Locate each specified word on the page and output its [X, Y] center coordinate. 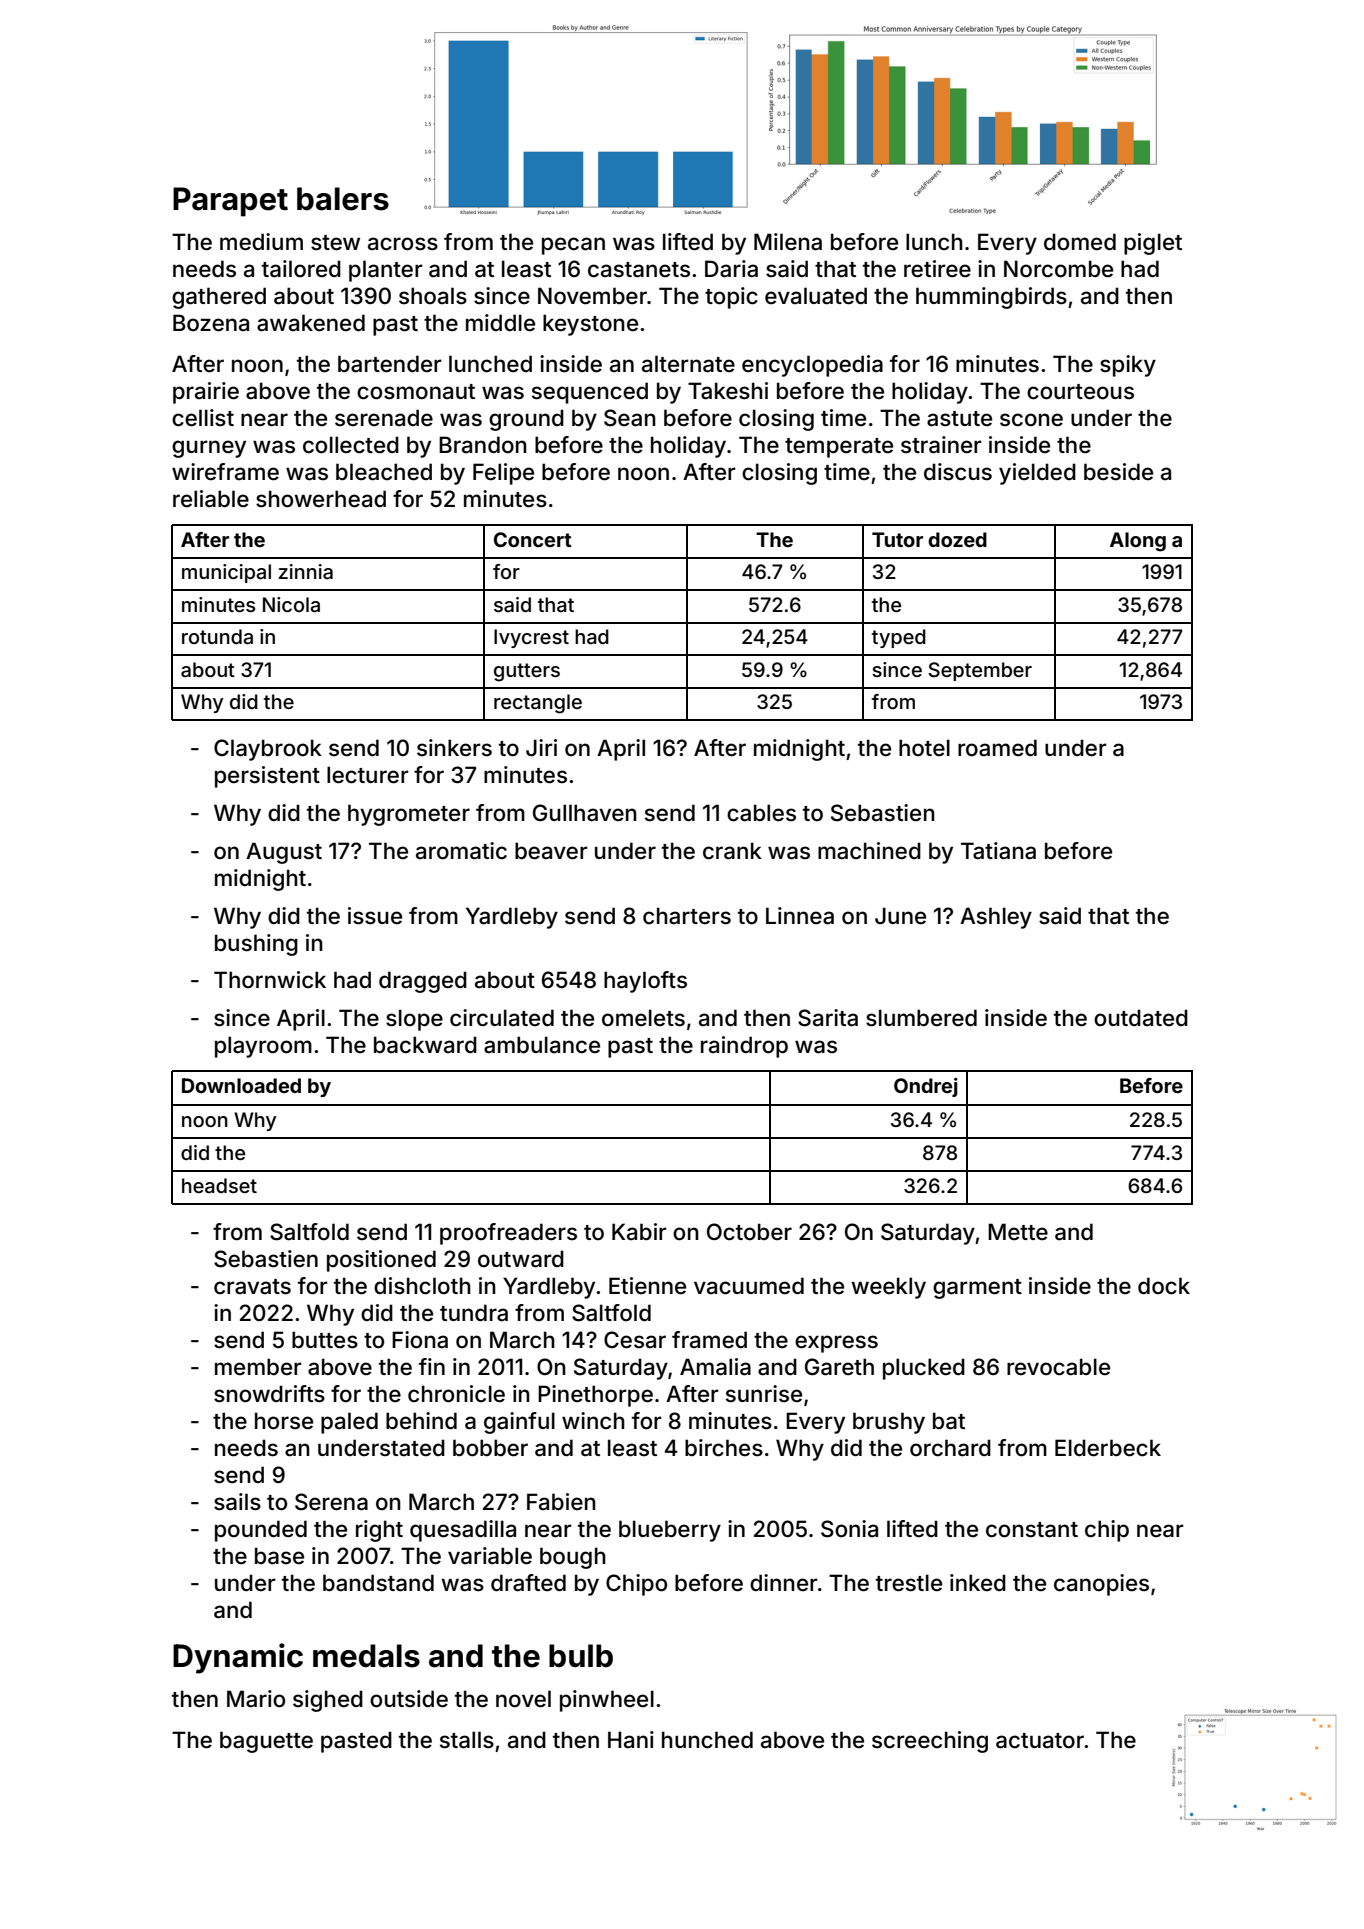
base [279, 1556]
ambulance [542, 1045]
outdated [1141, 1018]
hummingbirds [991, 298]
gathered [219, 298]
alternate [688, 364]
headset [219, 1185]
